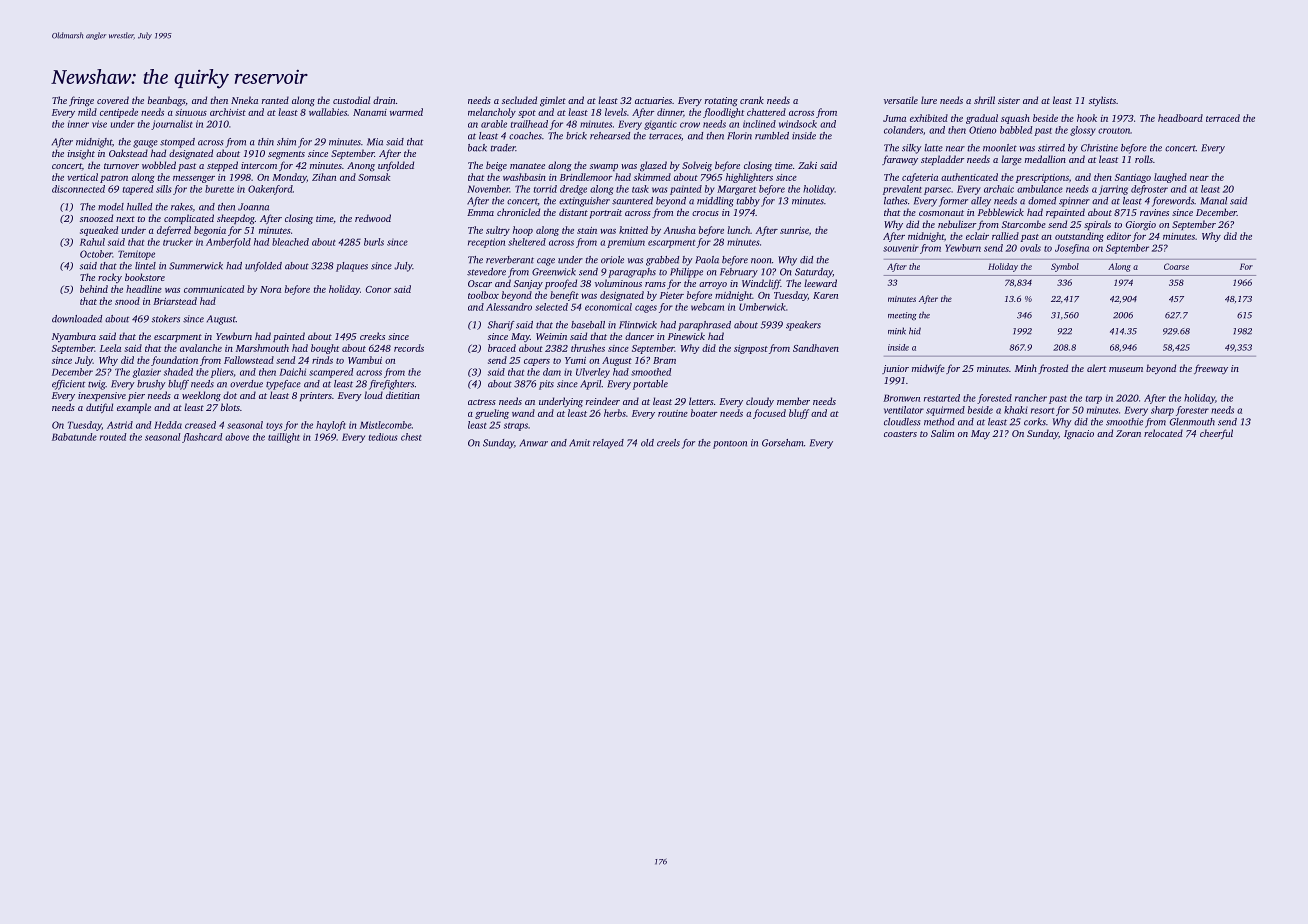  I want to click on versatile, so click(901, 100).
